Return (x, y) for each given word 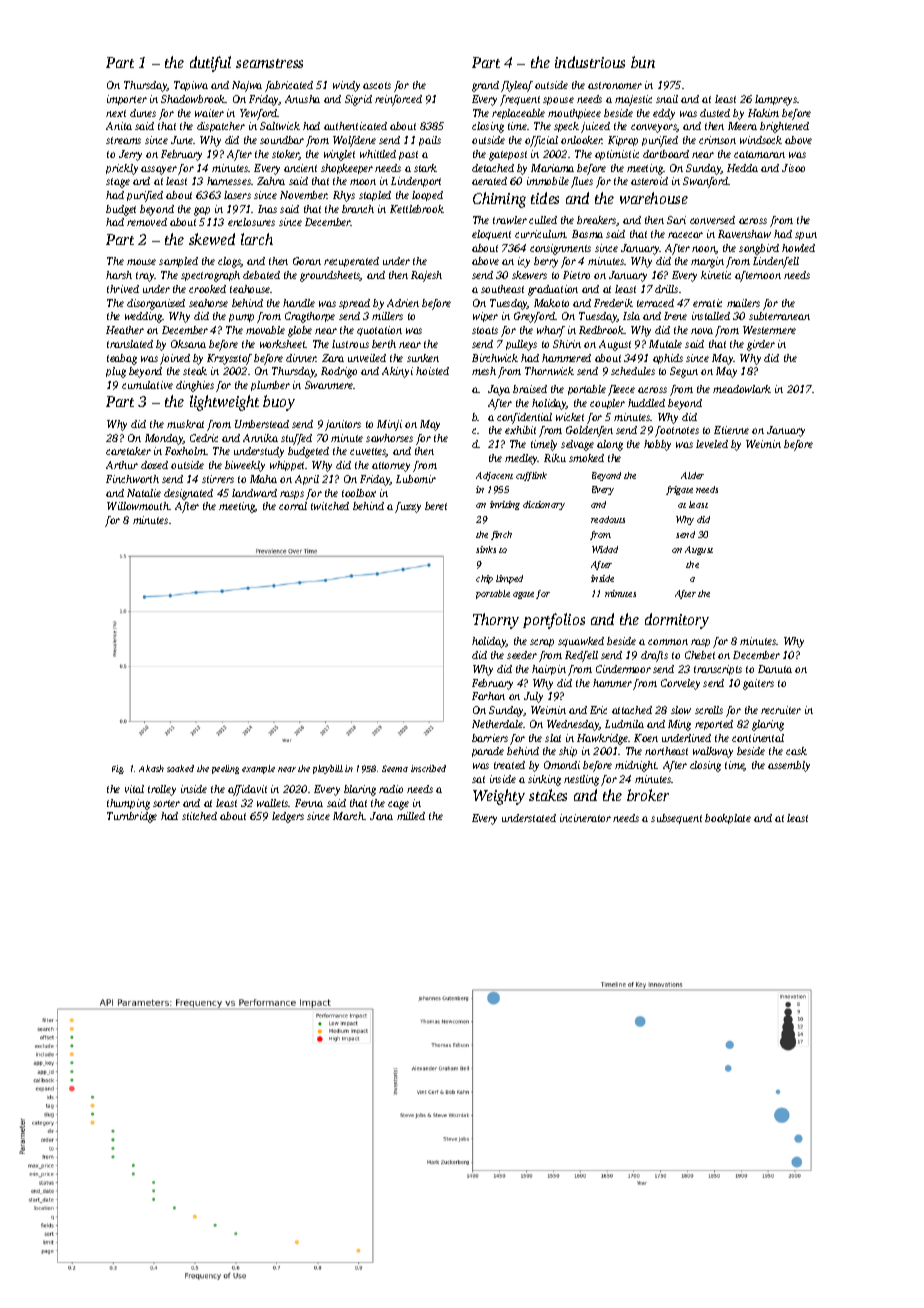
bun (643, 62)
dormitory (677, 621)
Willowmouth (138, 506)
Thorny (496, 621)
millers (387, 316)
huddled (646, 403)
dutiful (210, 64)
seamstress (269, 63)
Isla (631, 316)
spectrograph (210, 276)
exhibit (520, 430)
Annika (260, 438)
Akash (151, 768)
